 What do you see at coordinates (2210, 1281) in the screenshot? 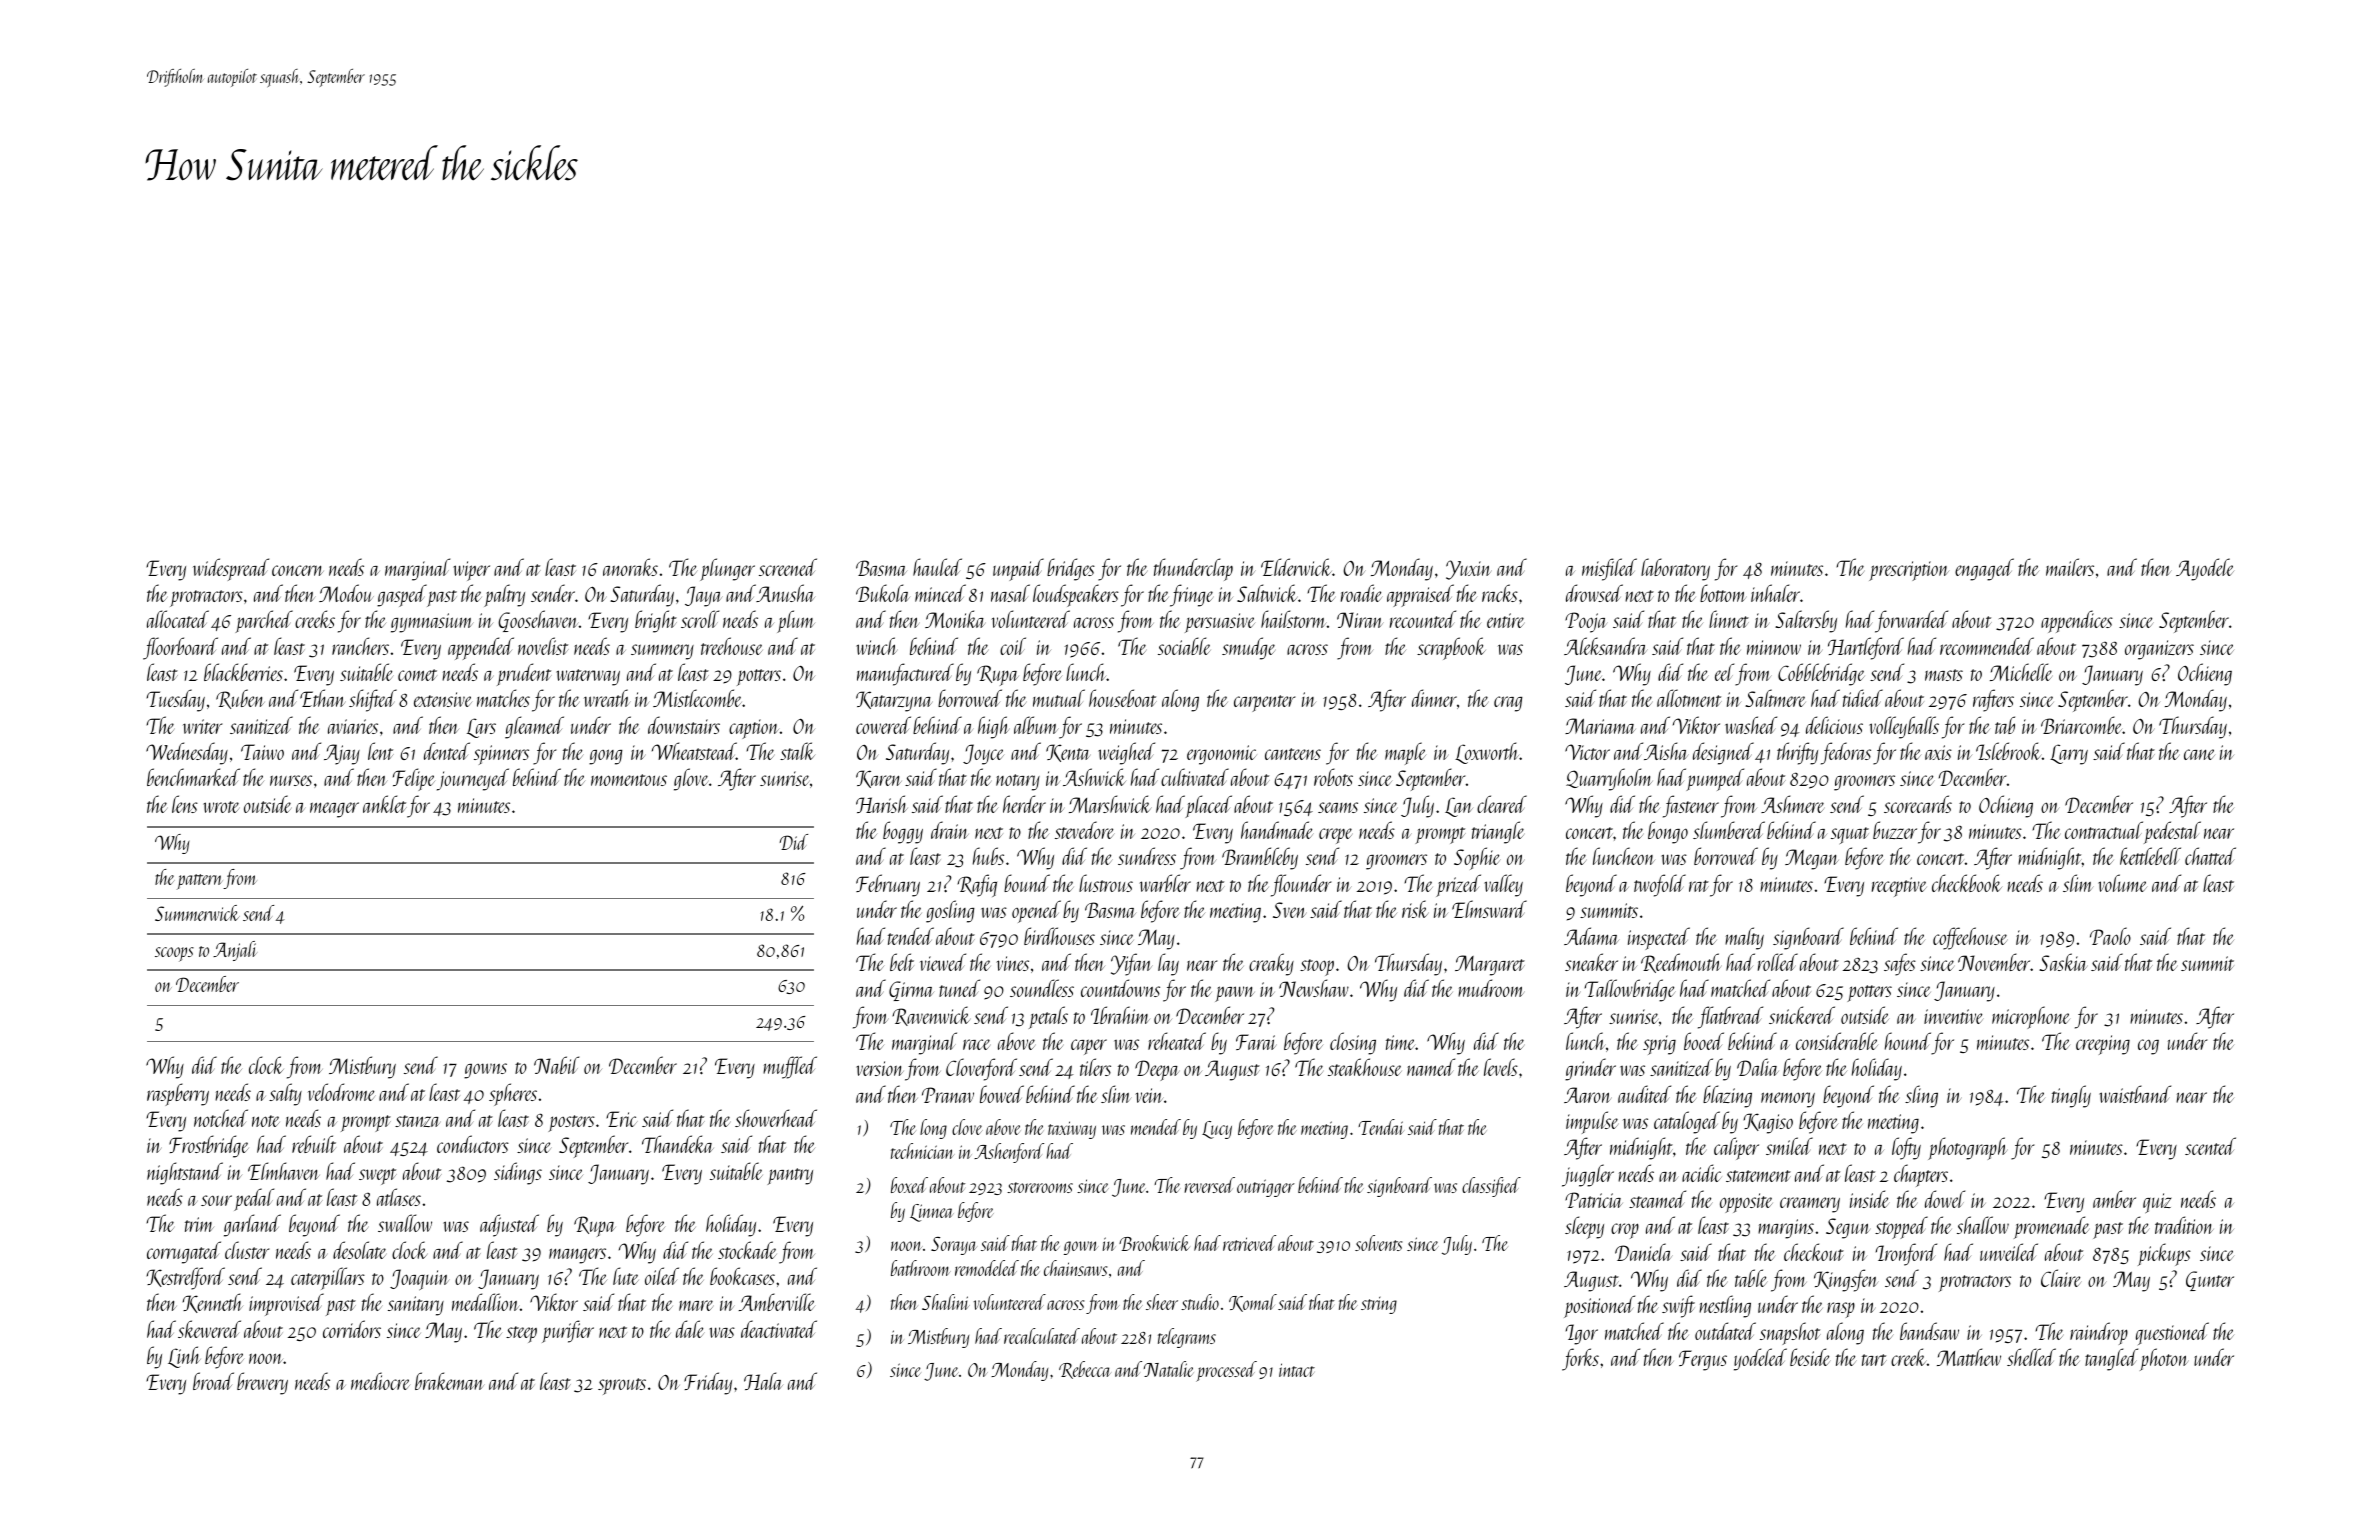
I see `Gunter` at bounding box center [2210, 1281].
